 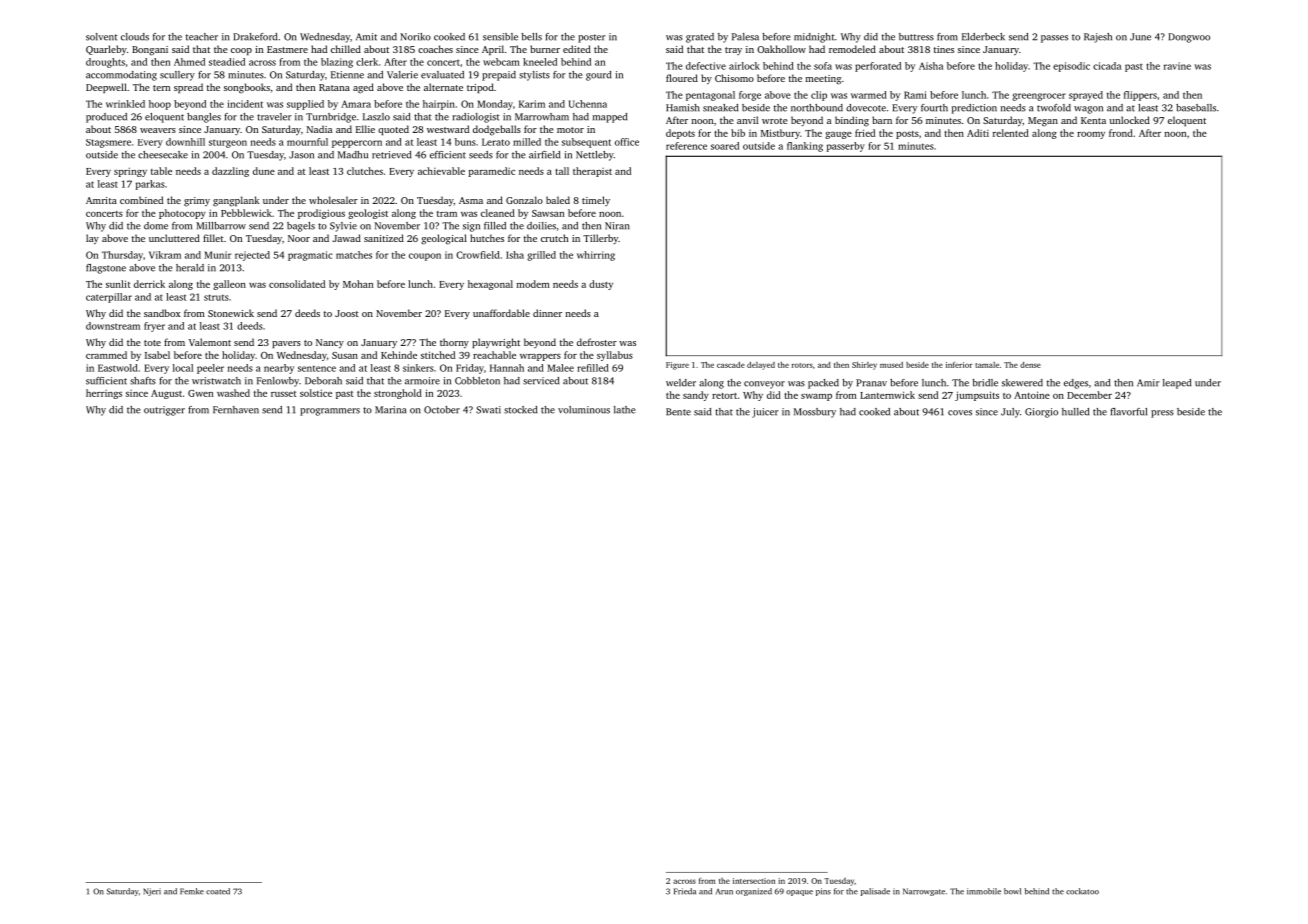 What do you see at coordinates (347, 313) in the screenshot?
I see `Joost` at bounding box center [347, 313].
